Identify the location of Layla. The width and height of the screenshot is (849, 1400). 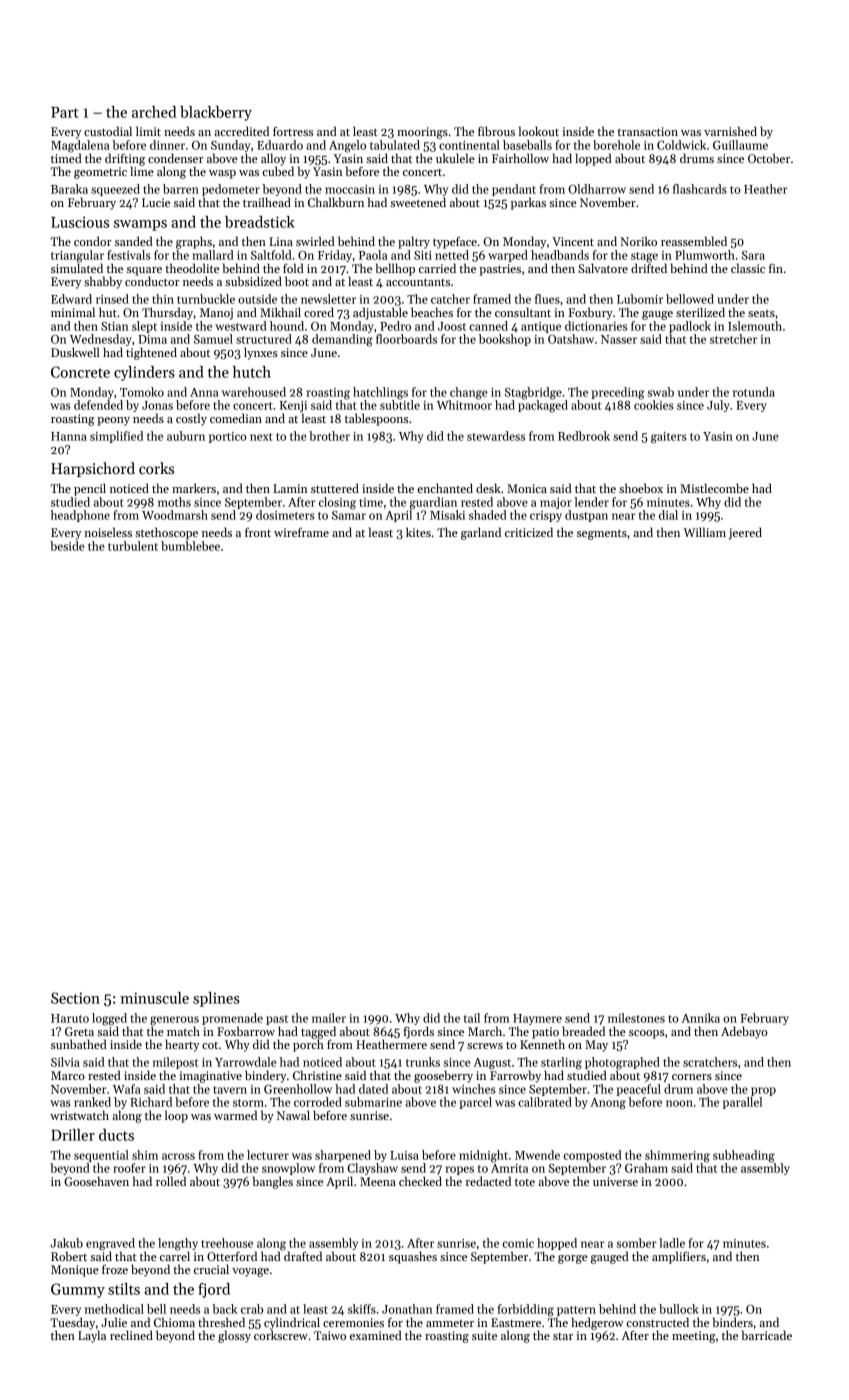
(92, 1336).
